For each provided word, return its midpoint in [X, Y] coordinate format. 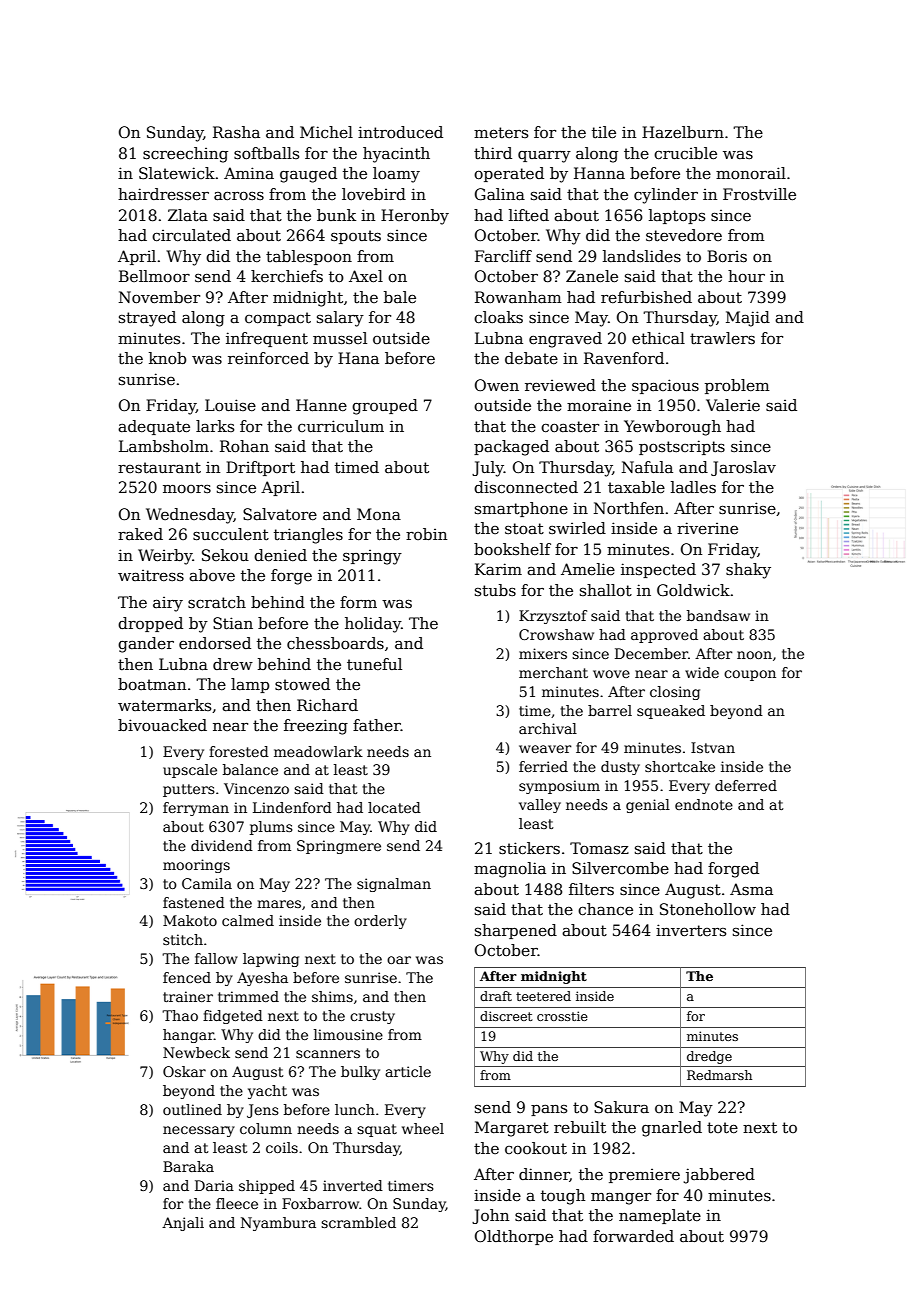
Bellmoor [154, 276]
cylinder [666, 196]
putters [189, 790]
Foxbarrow [320, 1203]
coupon [750, 675]
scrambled [358, 1222]
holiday [373, 625]
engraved [565, 340]
